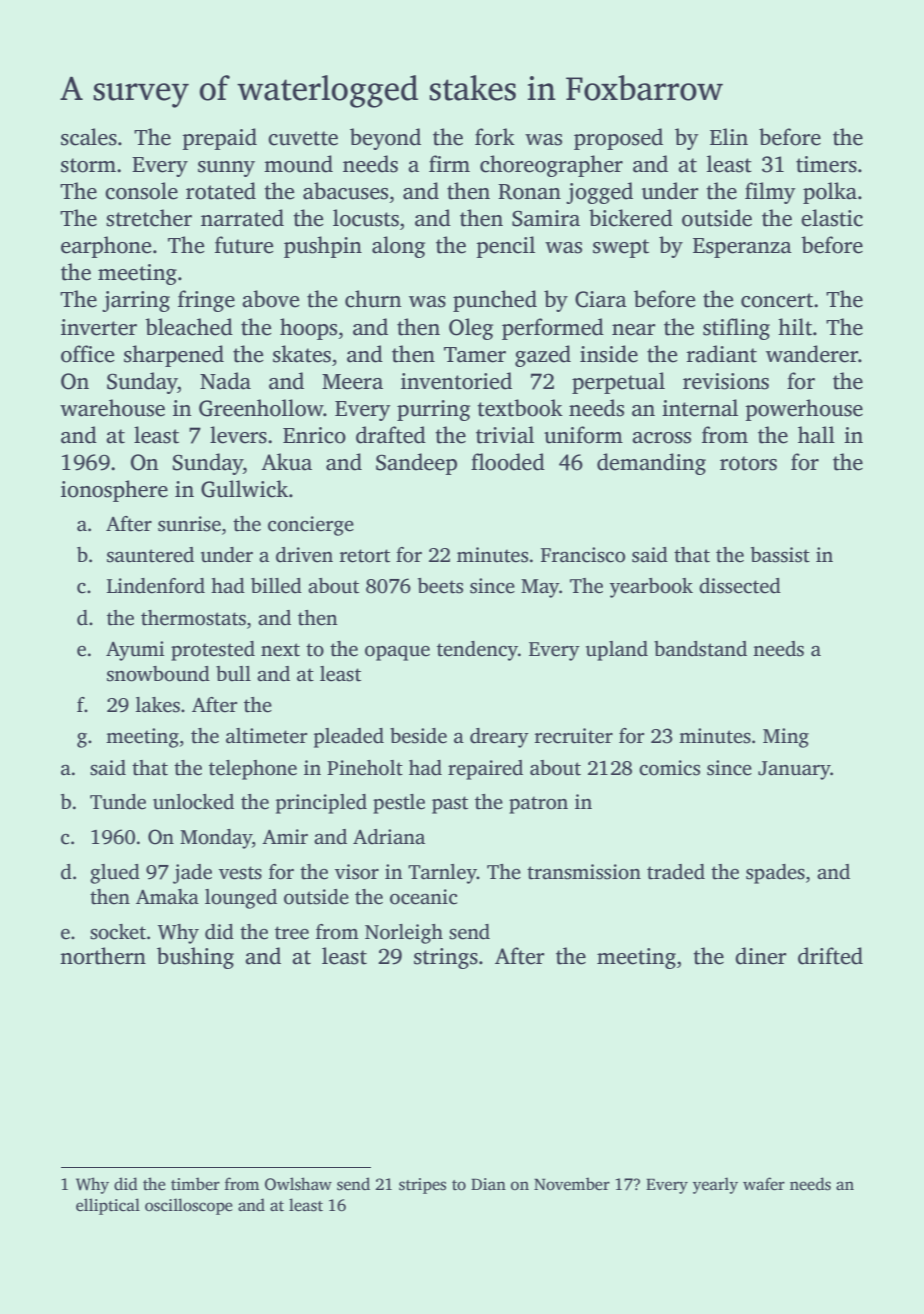  Describe the element at coordinates (661, 438) in the document. I see `across` at that location.
